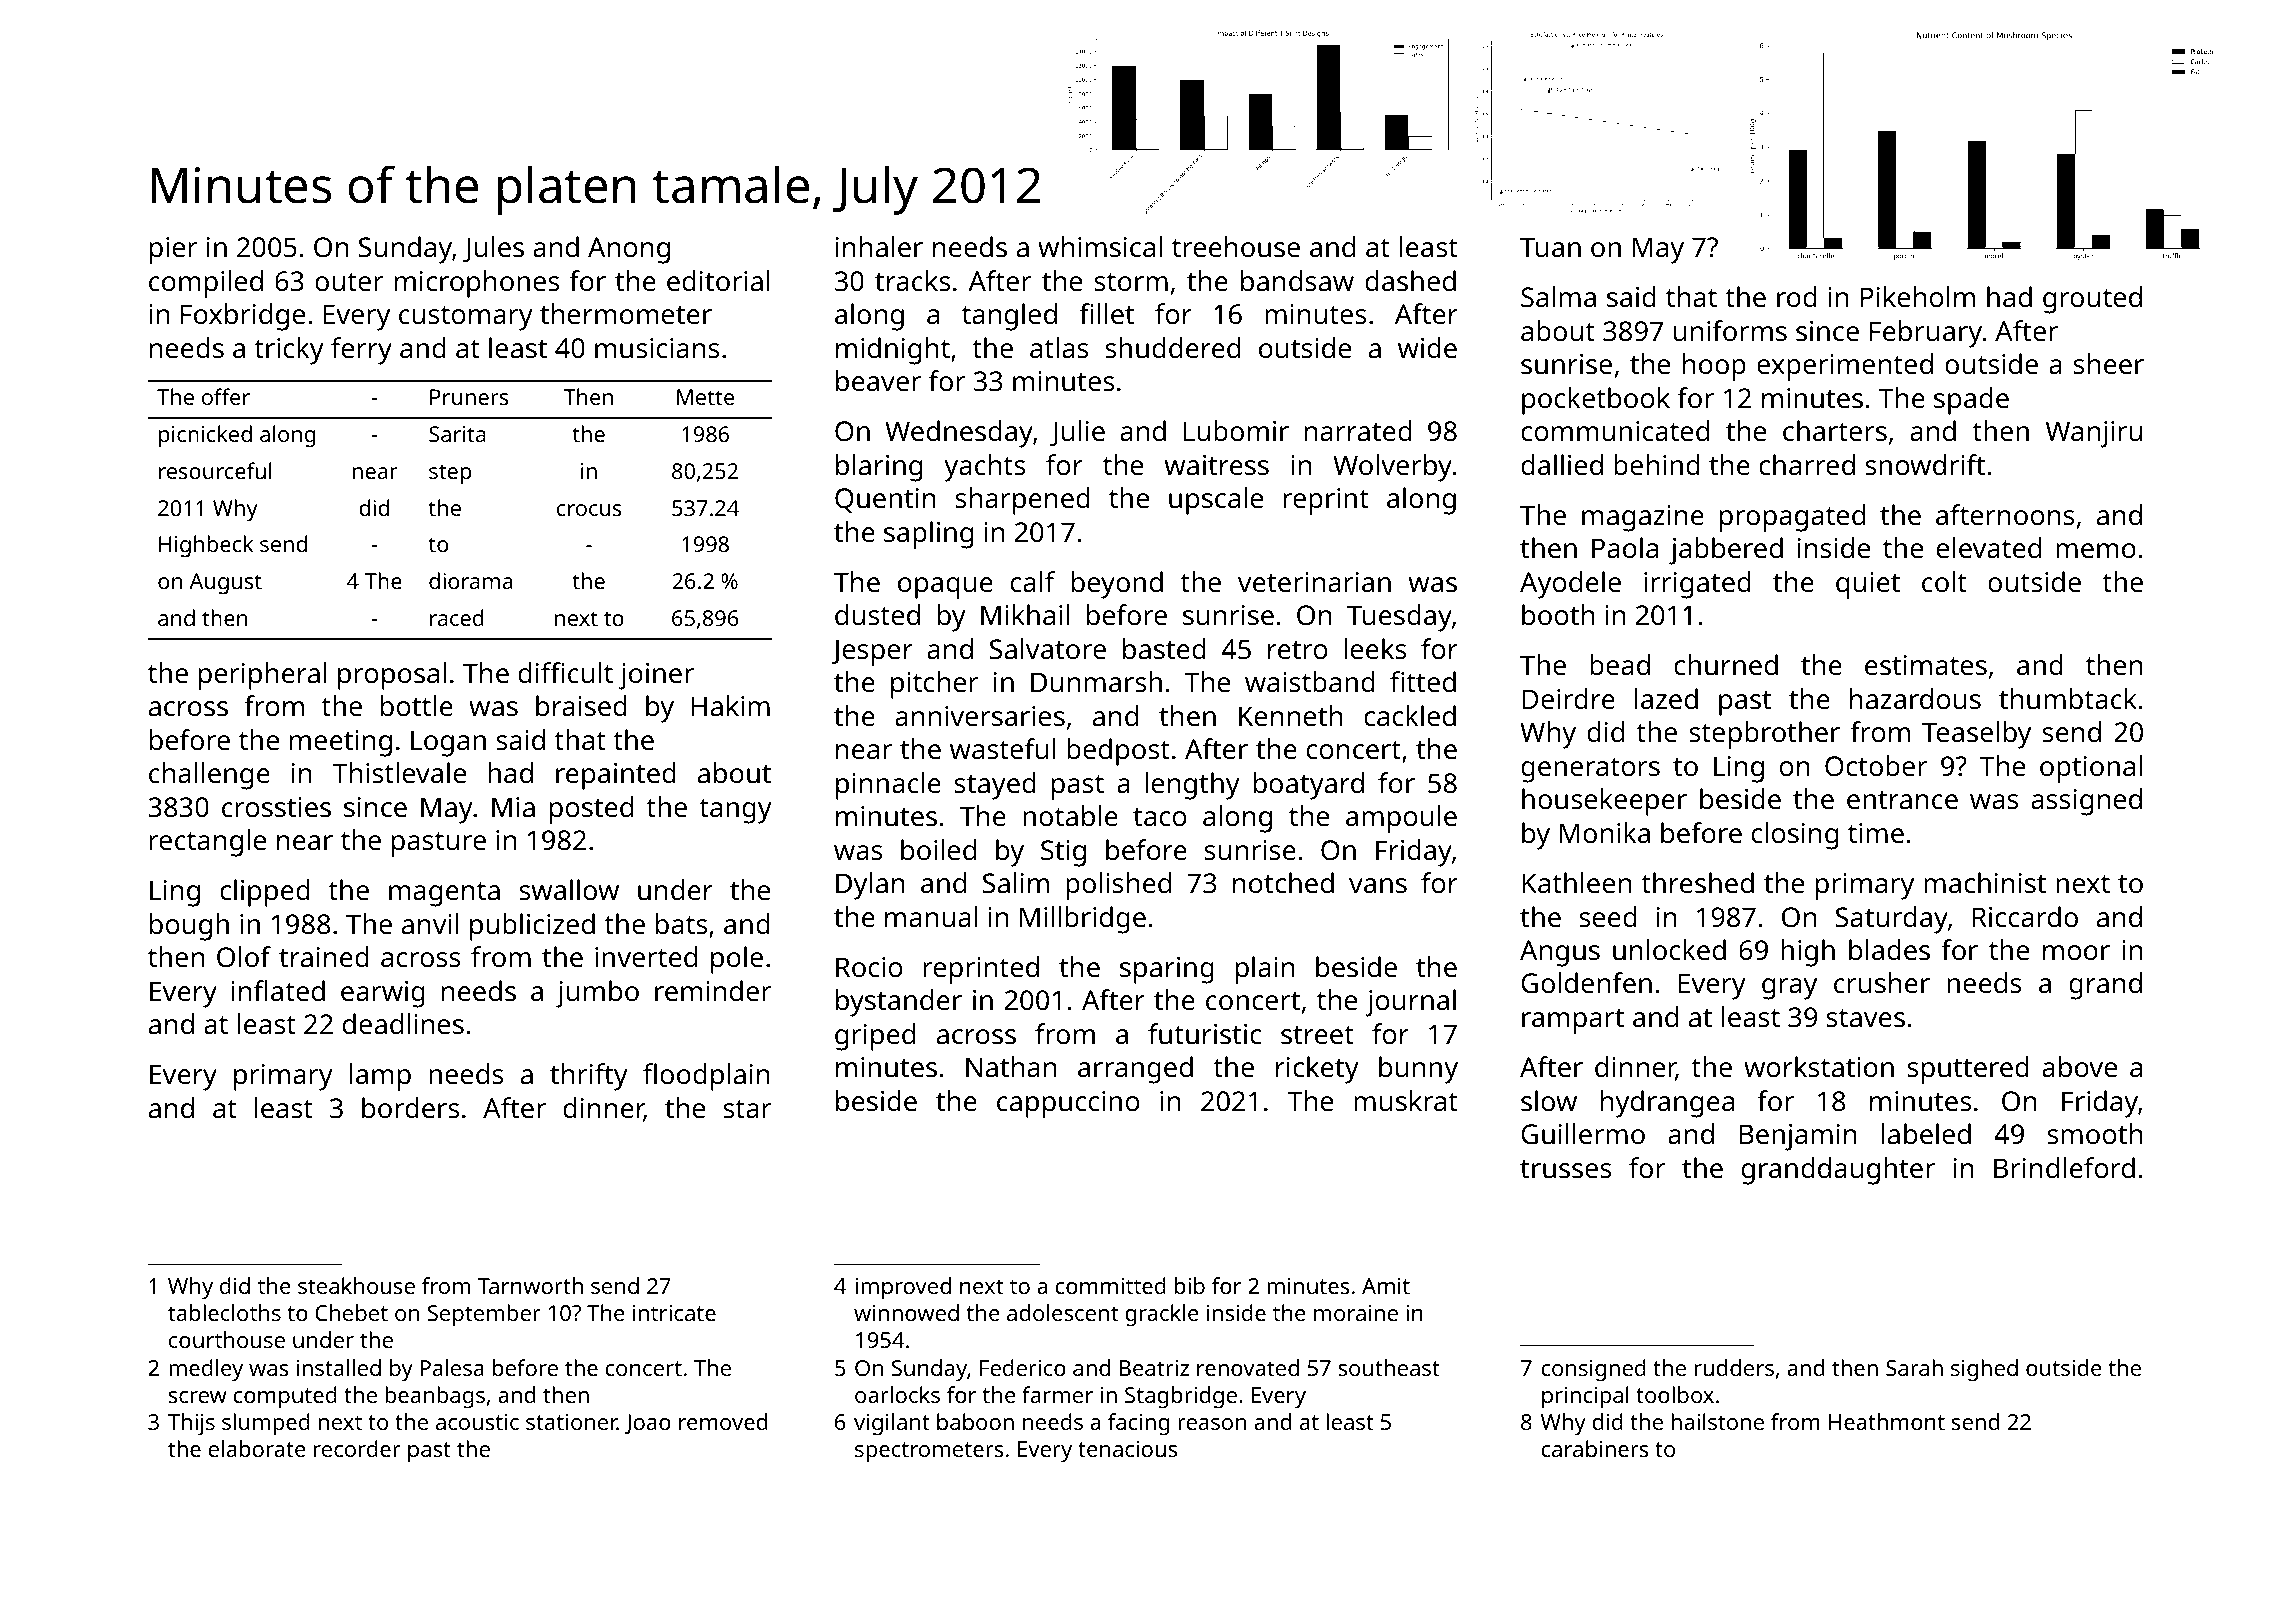 The height and width of the page is (1620, 2292). I want to click on magazine, so click(1643, 518).
